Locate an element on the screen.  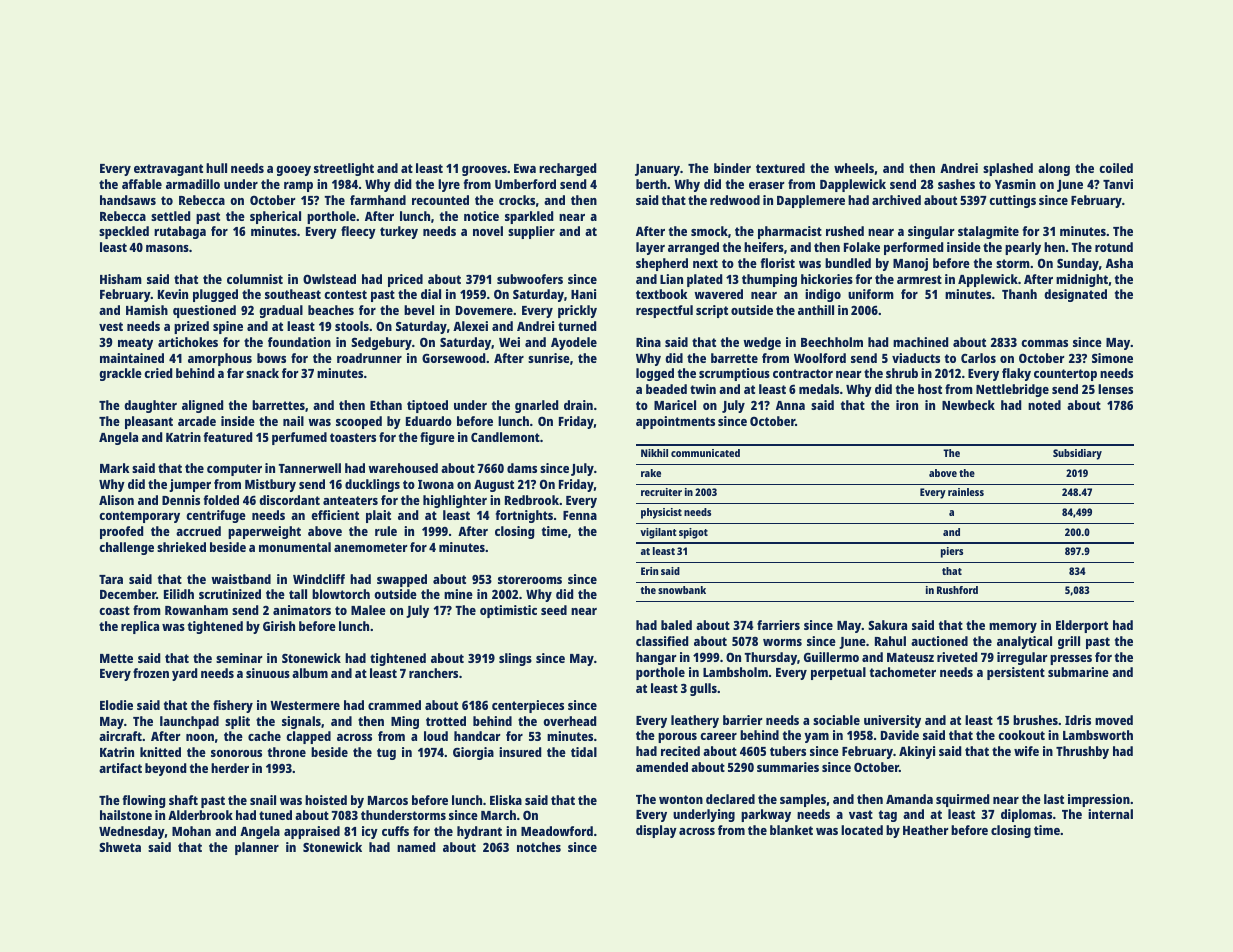
speckled is located at coordinates (124, 232).
